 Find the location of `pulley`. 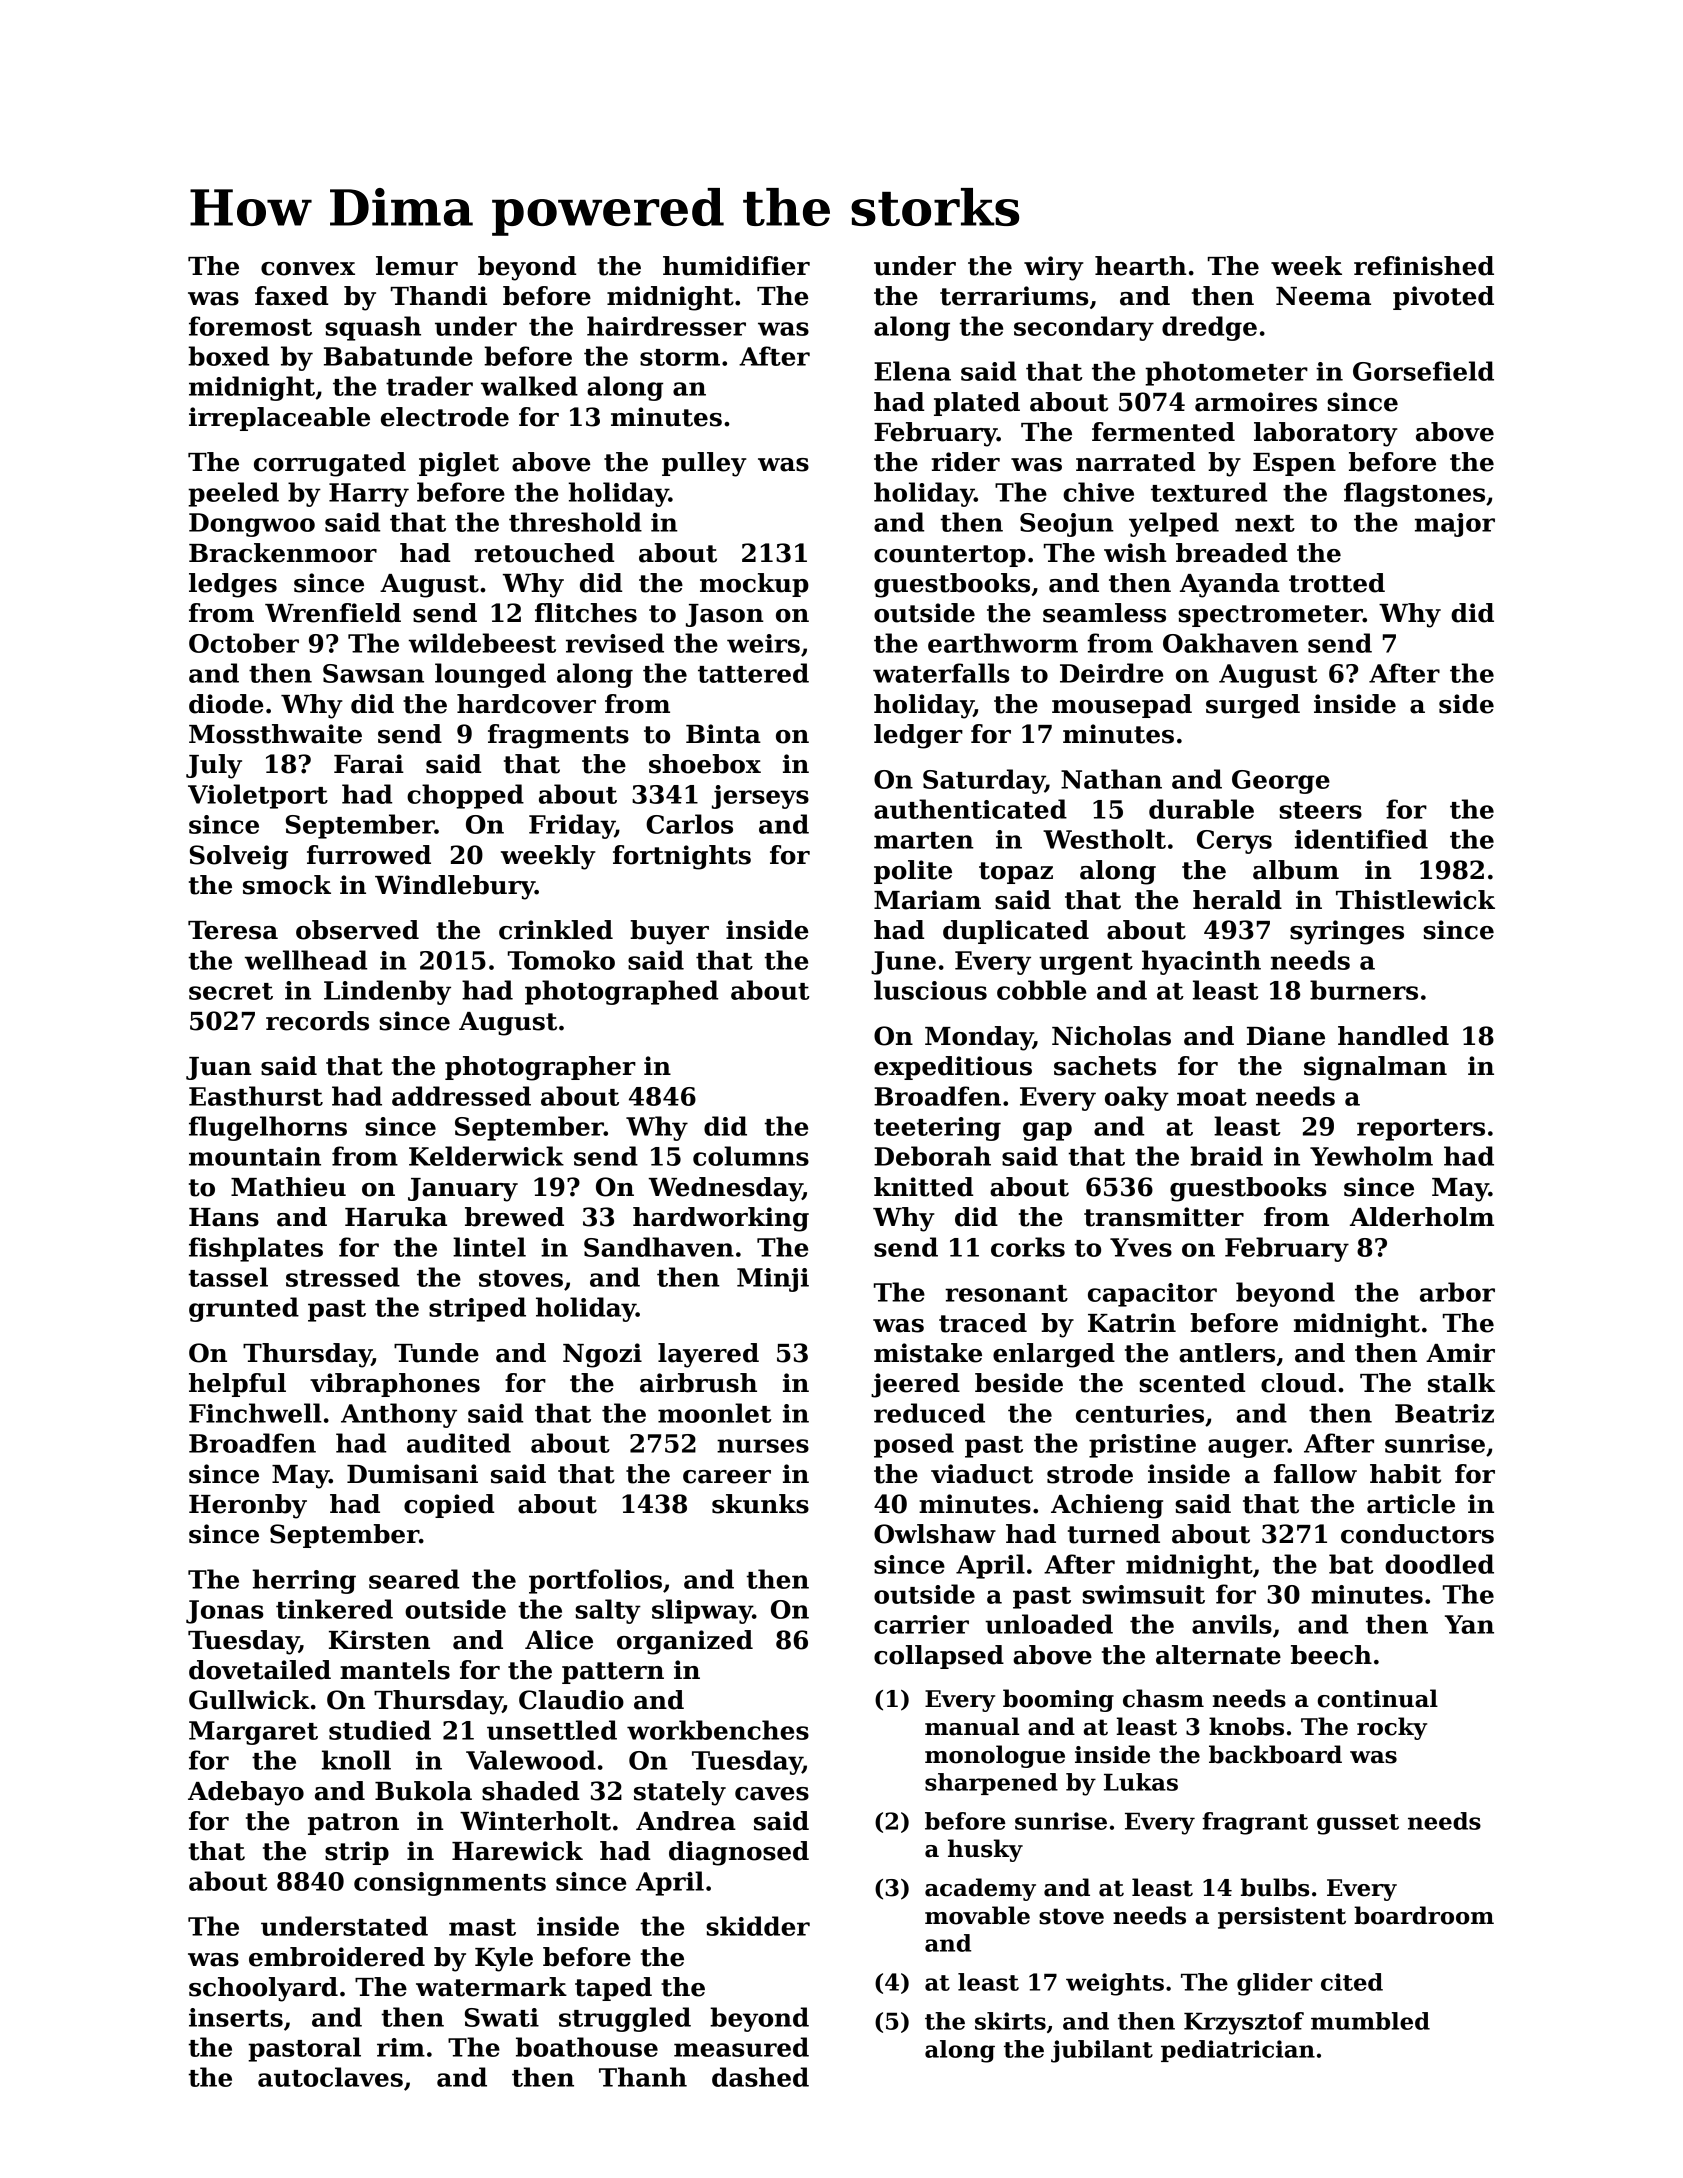

pulley is located at coordinates (704, 464).
